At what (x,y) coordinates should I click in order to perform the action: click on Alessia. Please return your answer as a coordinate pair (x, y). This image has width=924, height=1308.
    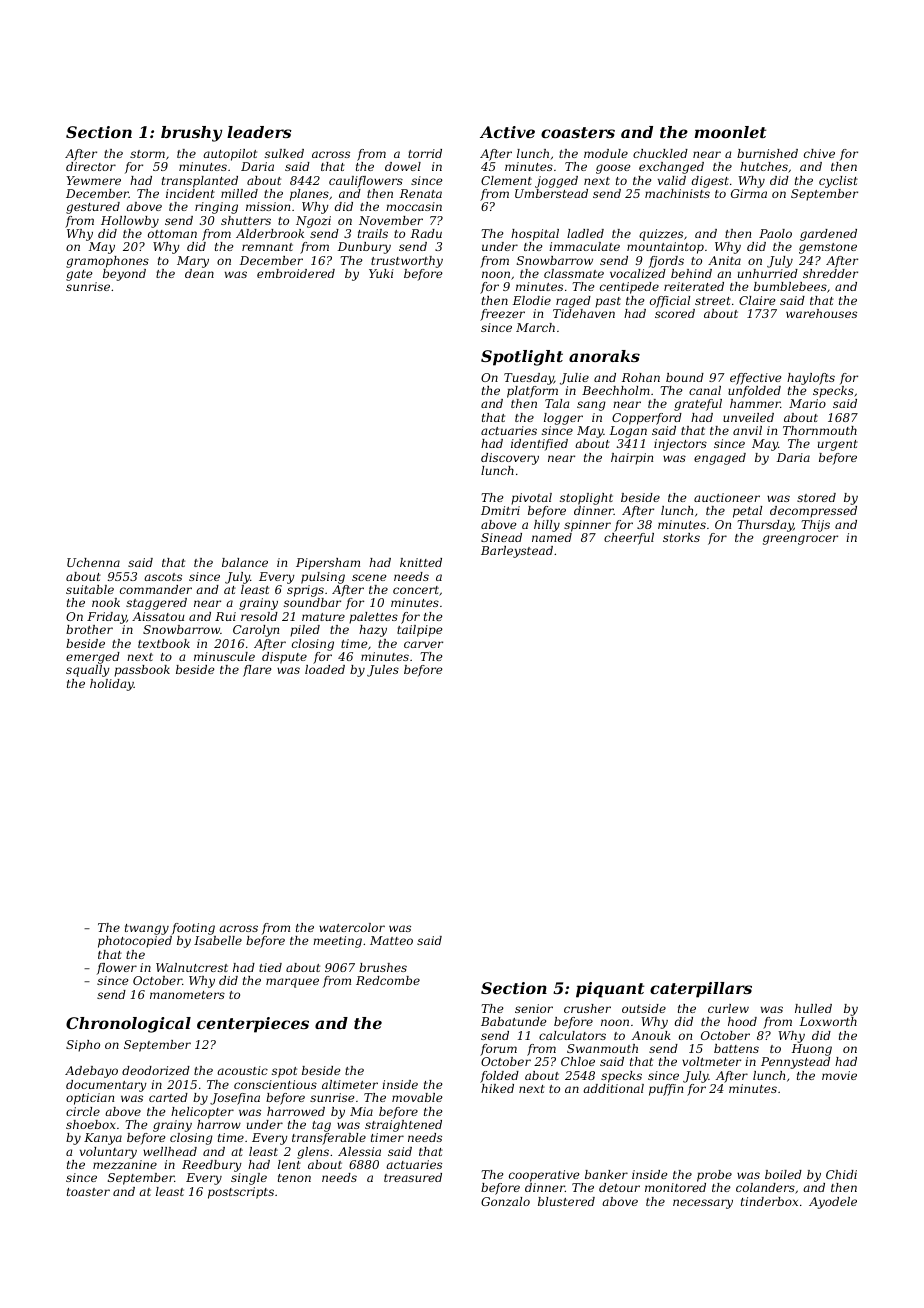
    Looking at the image, I should click on (359, 1151).
